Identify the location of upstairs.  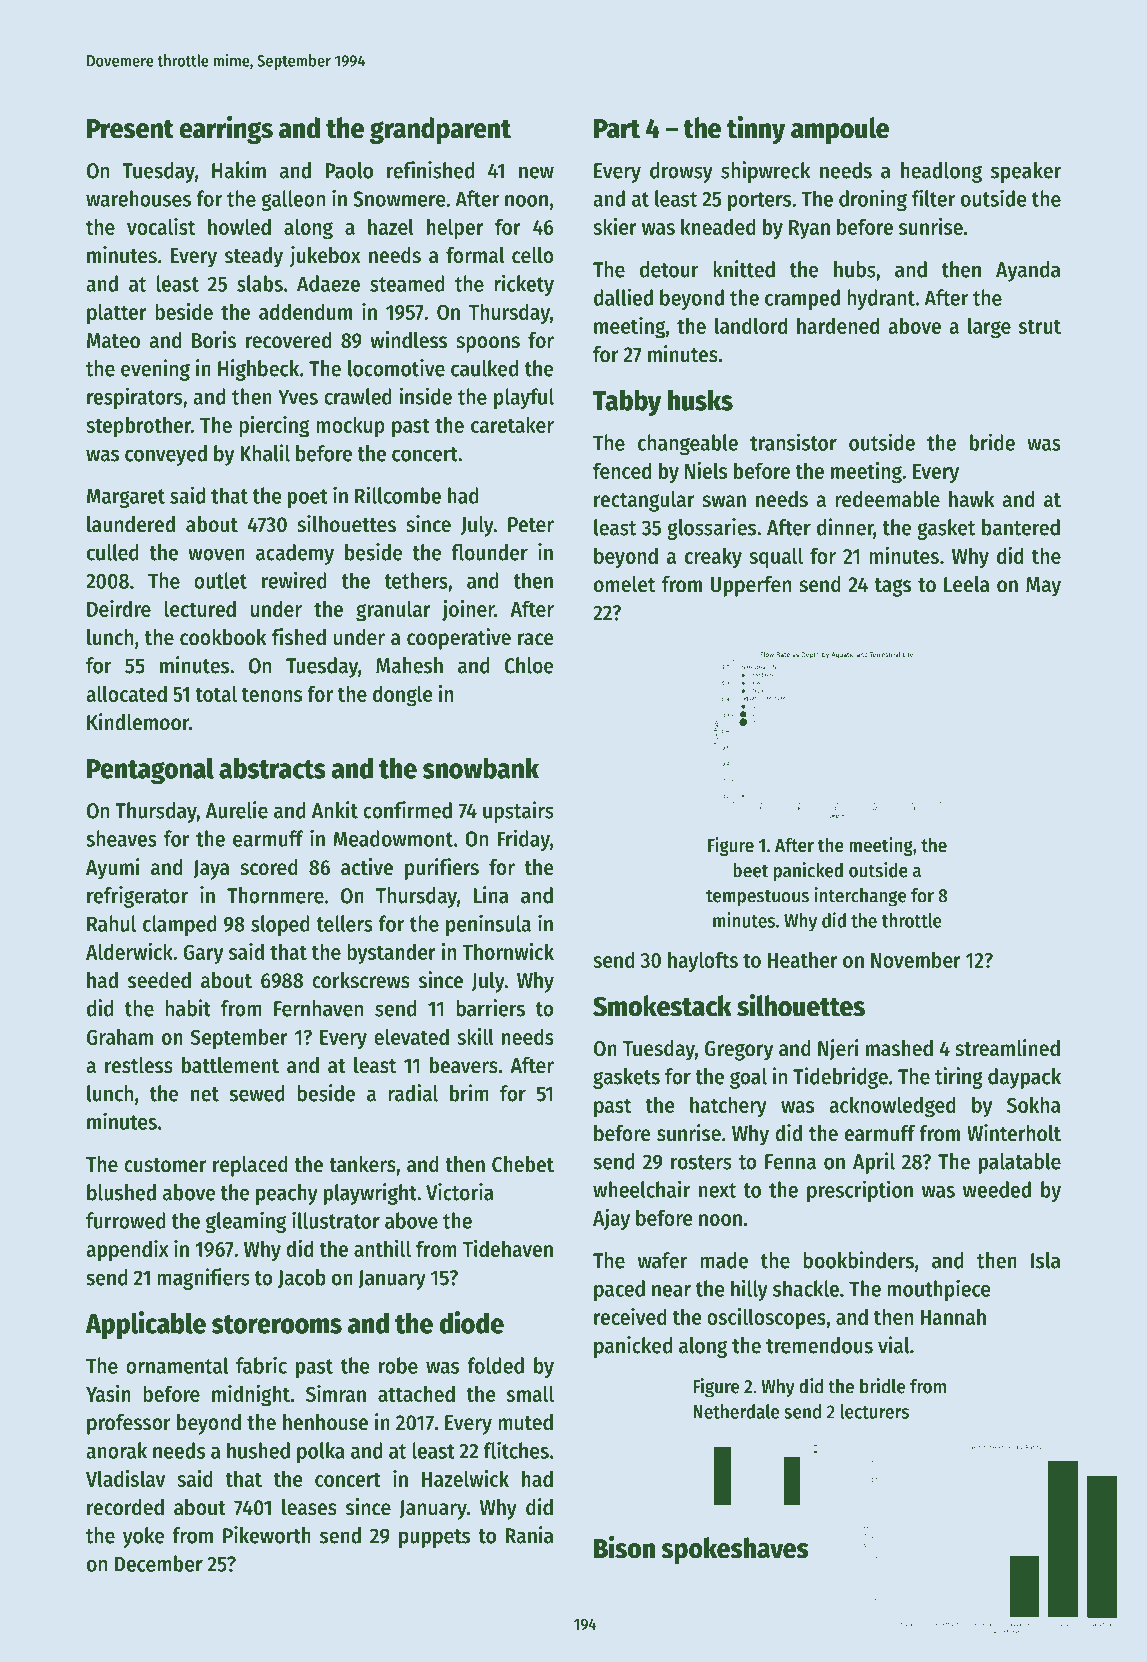
(518, 812).
